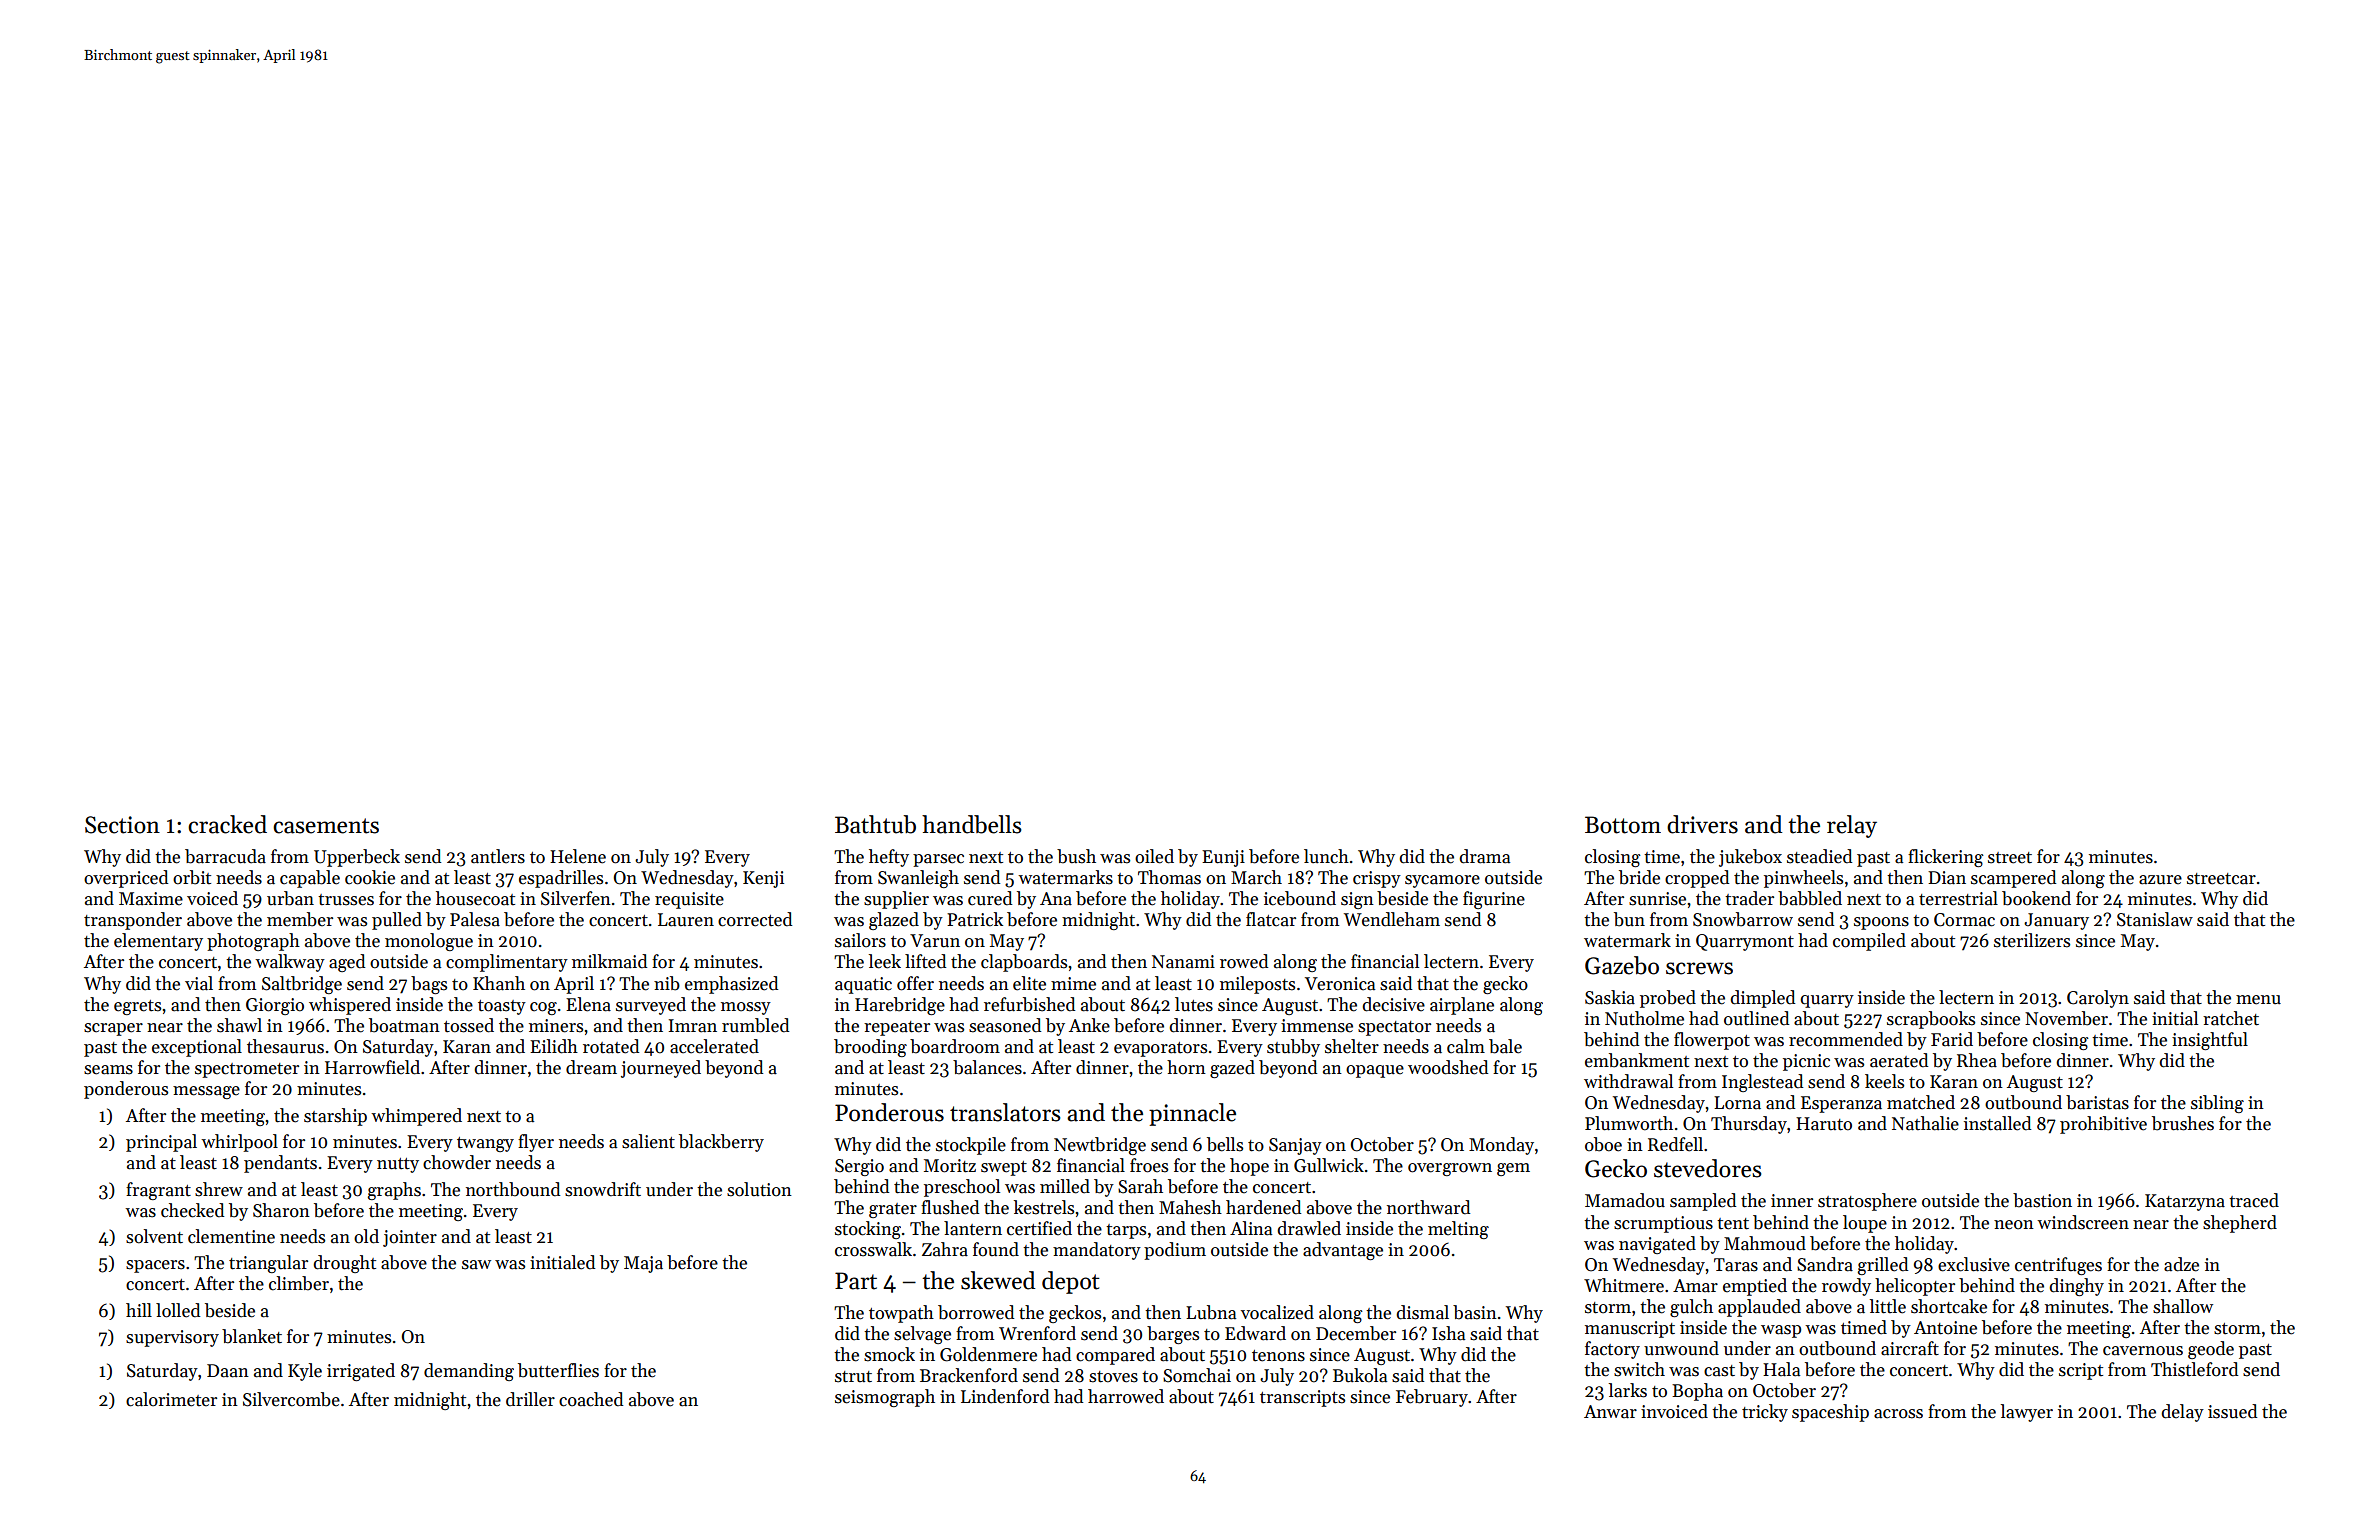 This document has width=2380, height=1540. Describe the element at coordinates (897, 1028) in the document. I see `repeater` at that location.
